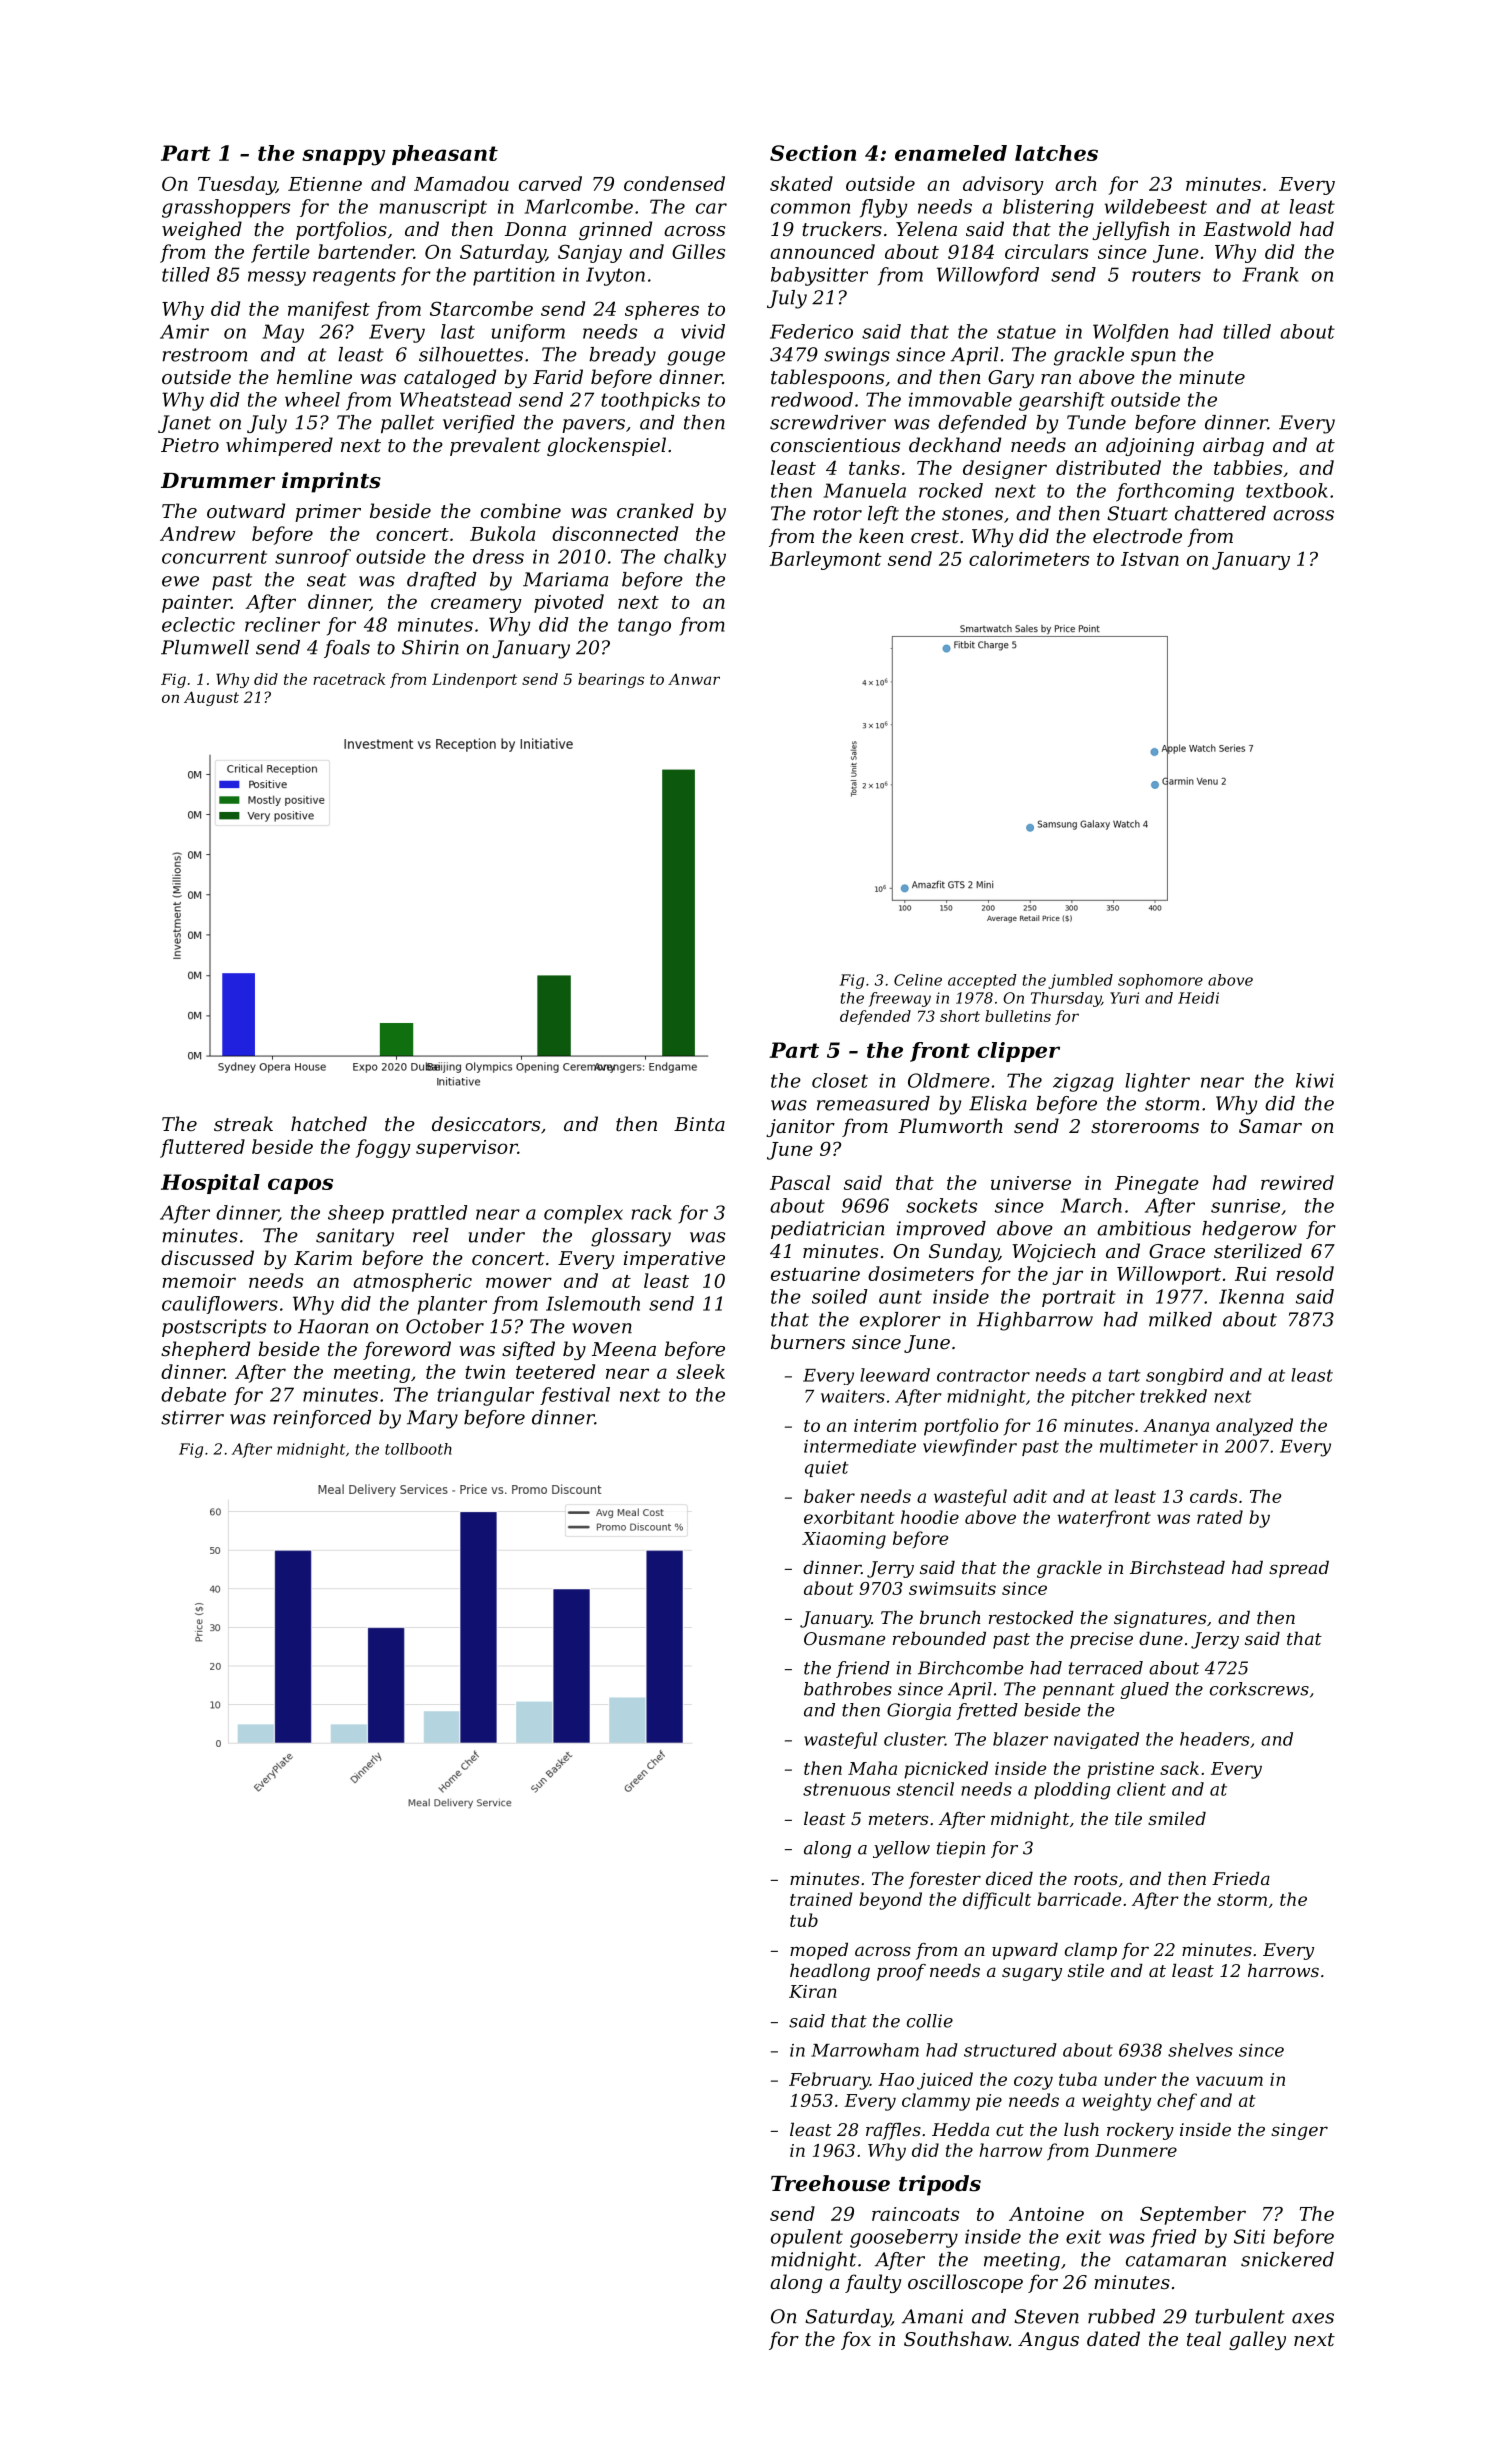  Describe the element at coordinates (808, 1341) in the page. I see `burners` at that location.
